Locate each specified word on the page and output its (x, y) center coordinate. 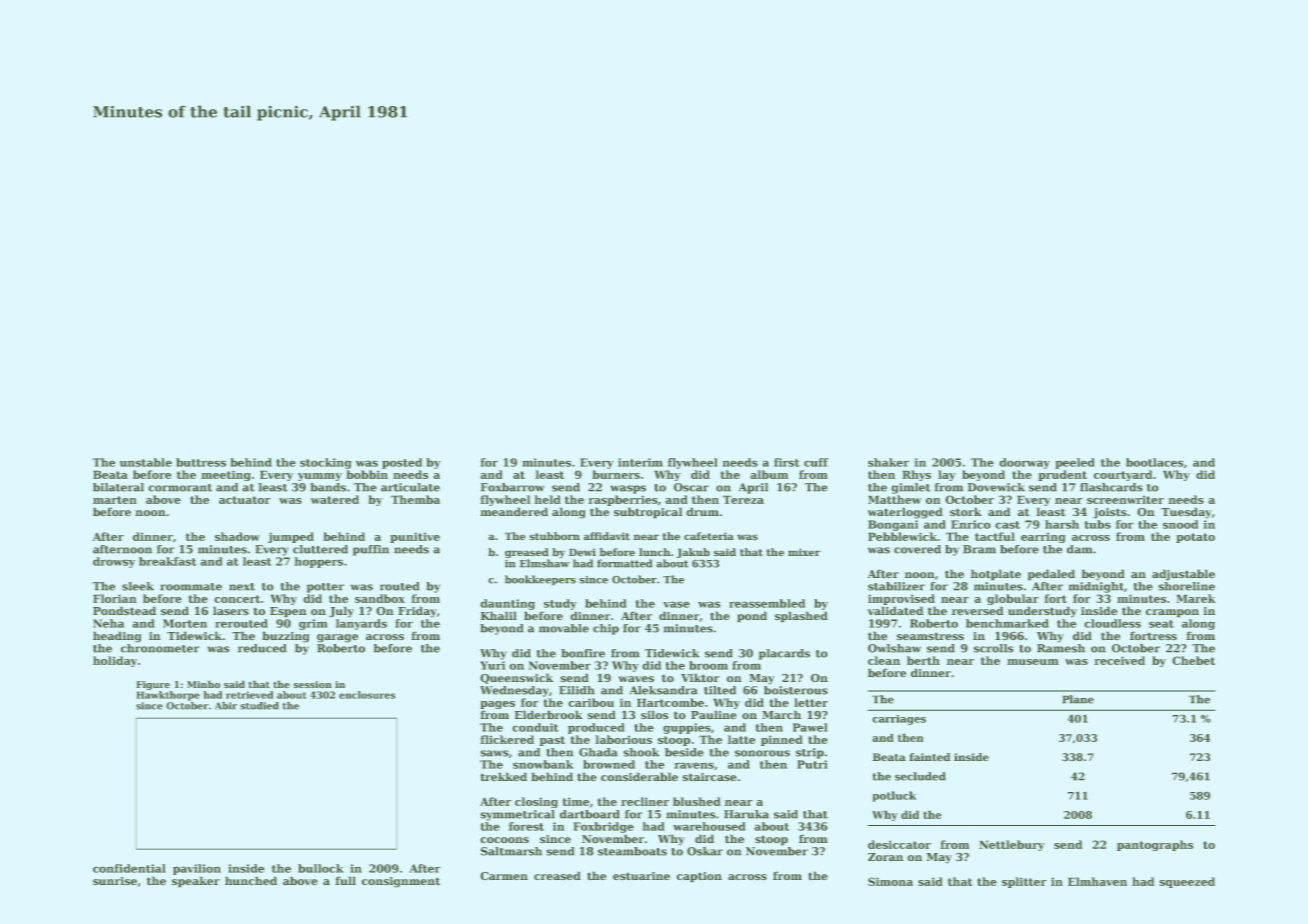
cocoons (505, 840)
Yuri (492, 665)
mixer (804, 552)
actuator (244, 500)
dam (1079, 549)
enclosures (367, 695)
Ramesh (1061, 648)
